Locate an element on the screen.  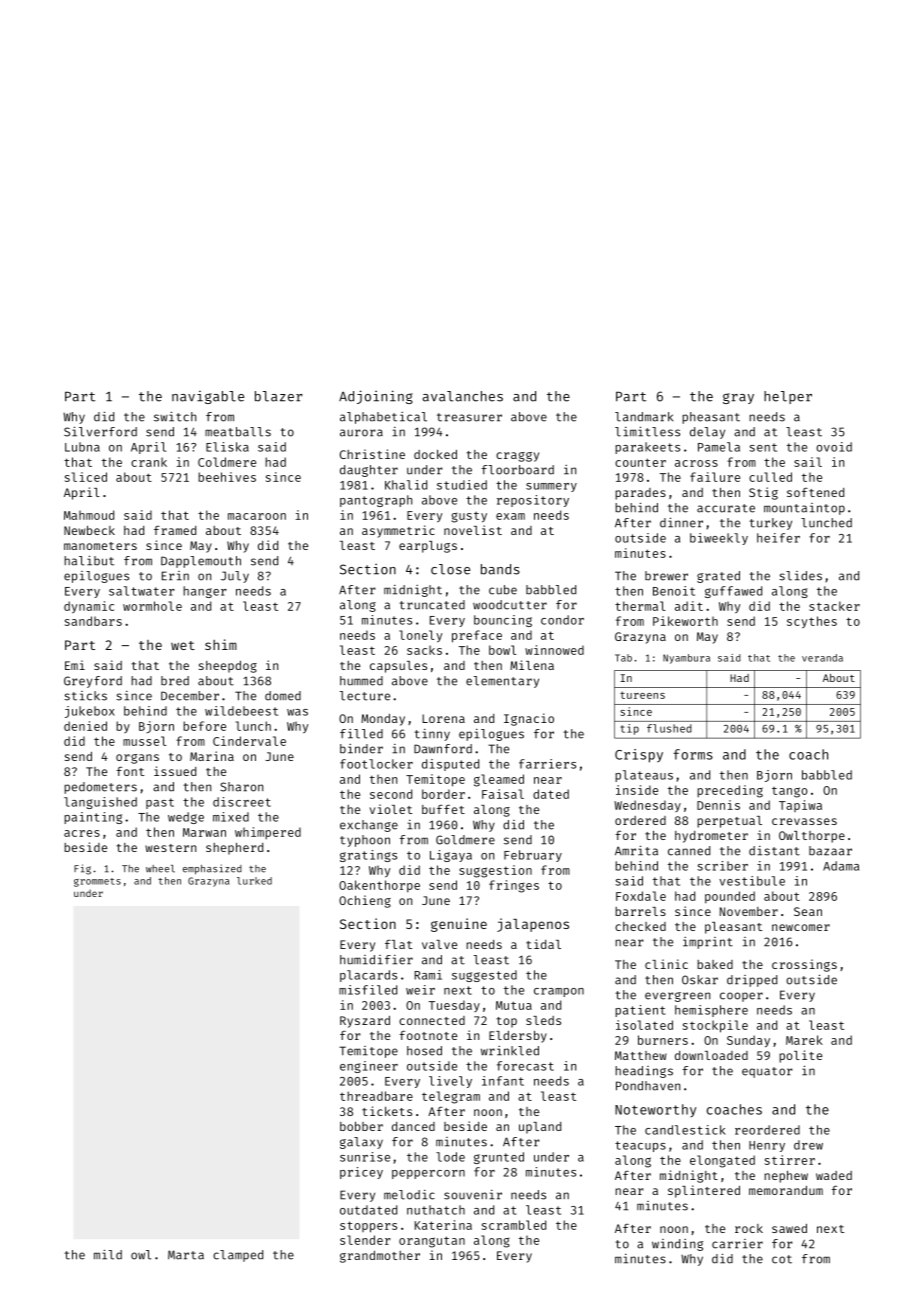
alphabetical is located at coordinates (383, 418).
